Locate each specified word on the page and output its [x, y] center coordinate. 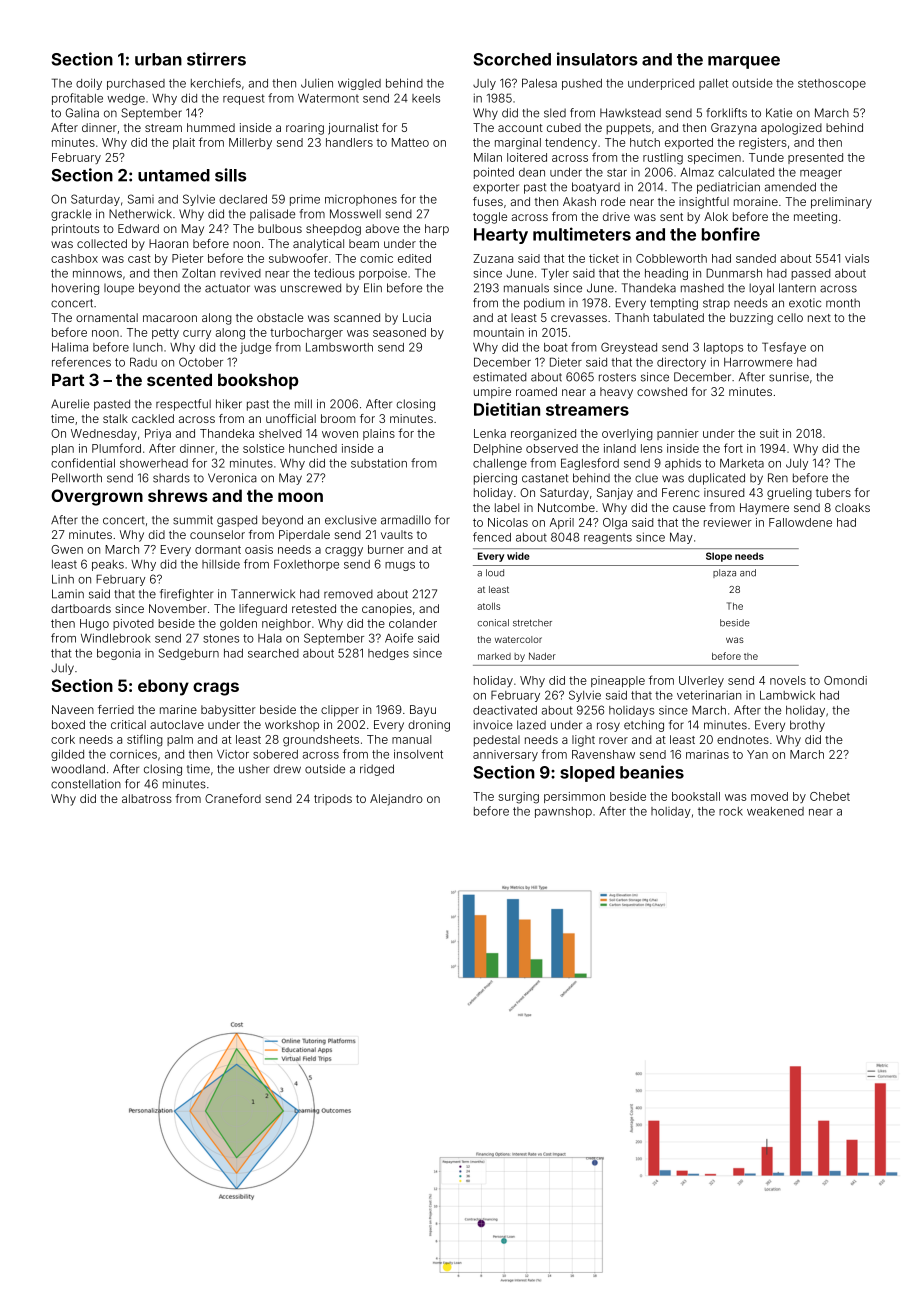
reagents [608, 538]
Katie [779, 113]
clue [646, 478]
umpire [492, 393]
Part [68, 380]
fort [733, 448]
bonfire [731, 234]
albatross [147, 798]
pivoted [133, 624]
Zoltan [198, 273]
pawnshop [563, 812]
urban [158, 59]
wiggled [359, 84]
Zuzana [493, 258]
